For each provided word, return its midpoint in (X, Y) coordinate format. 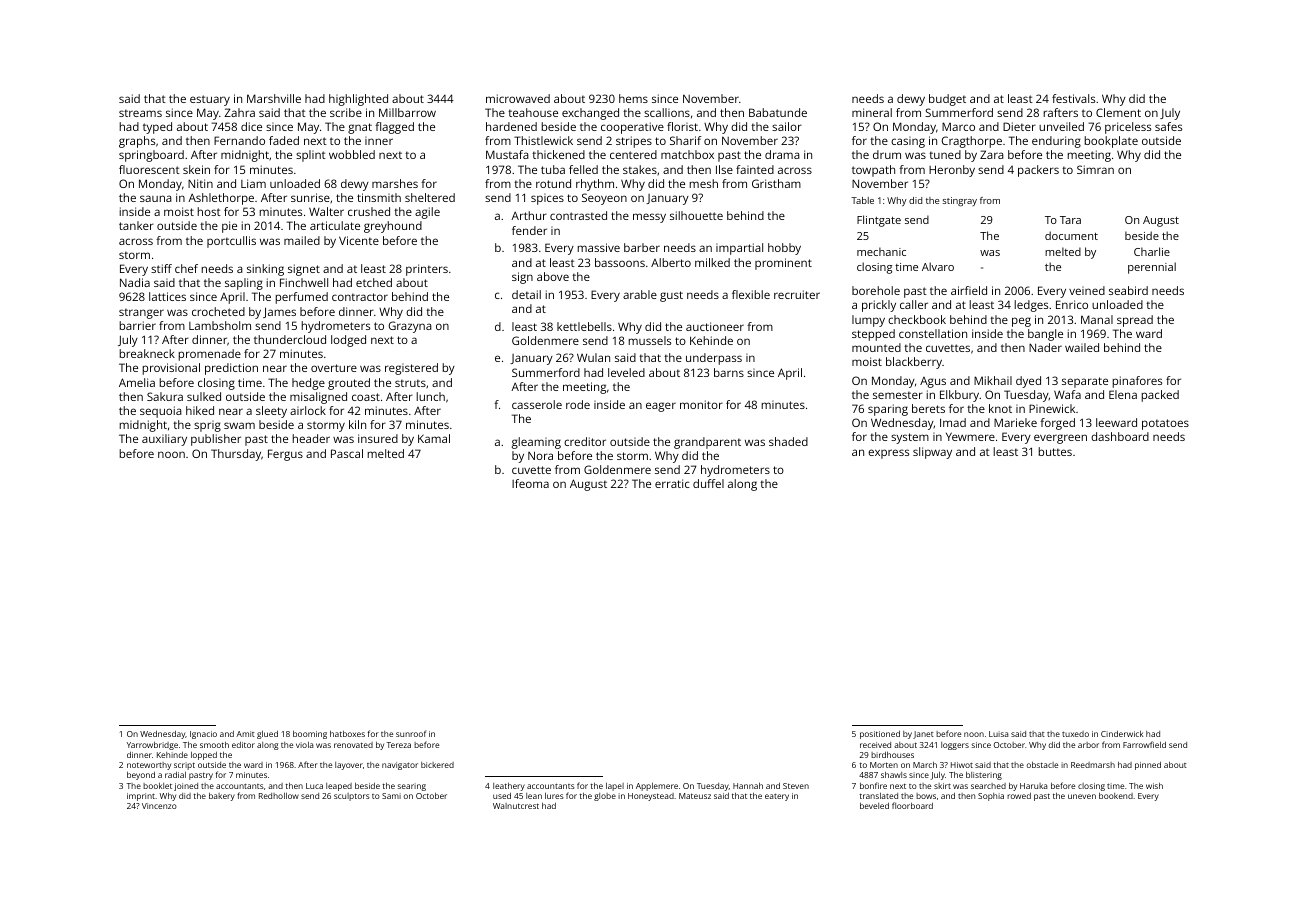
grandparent (707, 443)
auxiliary (164, 440)
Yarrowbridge (152, 746)
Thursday (236, 455)
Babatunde (778, 112)
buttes (1055, 451)
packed (1160, 396)
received (875, 745)
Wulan (593, 357)
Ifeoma (530, 483)
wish (1154, 786)
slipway (932, 453)
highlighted (358, 100)
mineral (872, 112)
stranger (141, 313)
